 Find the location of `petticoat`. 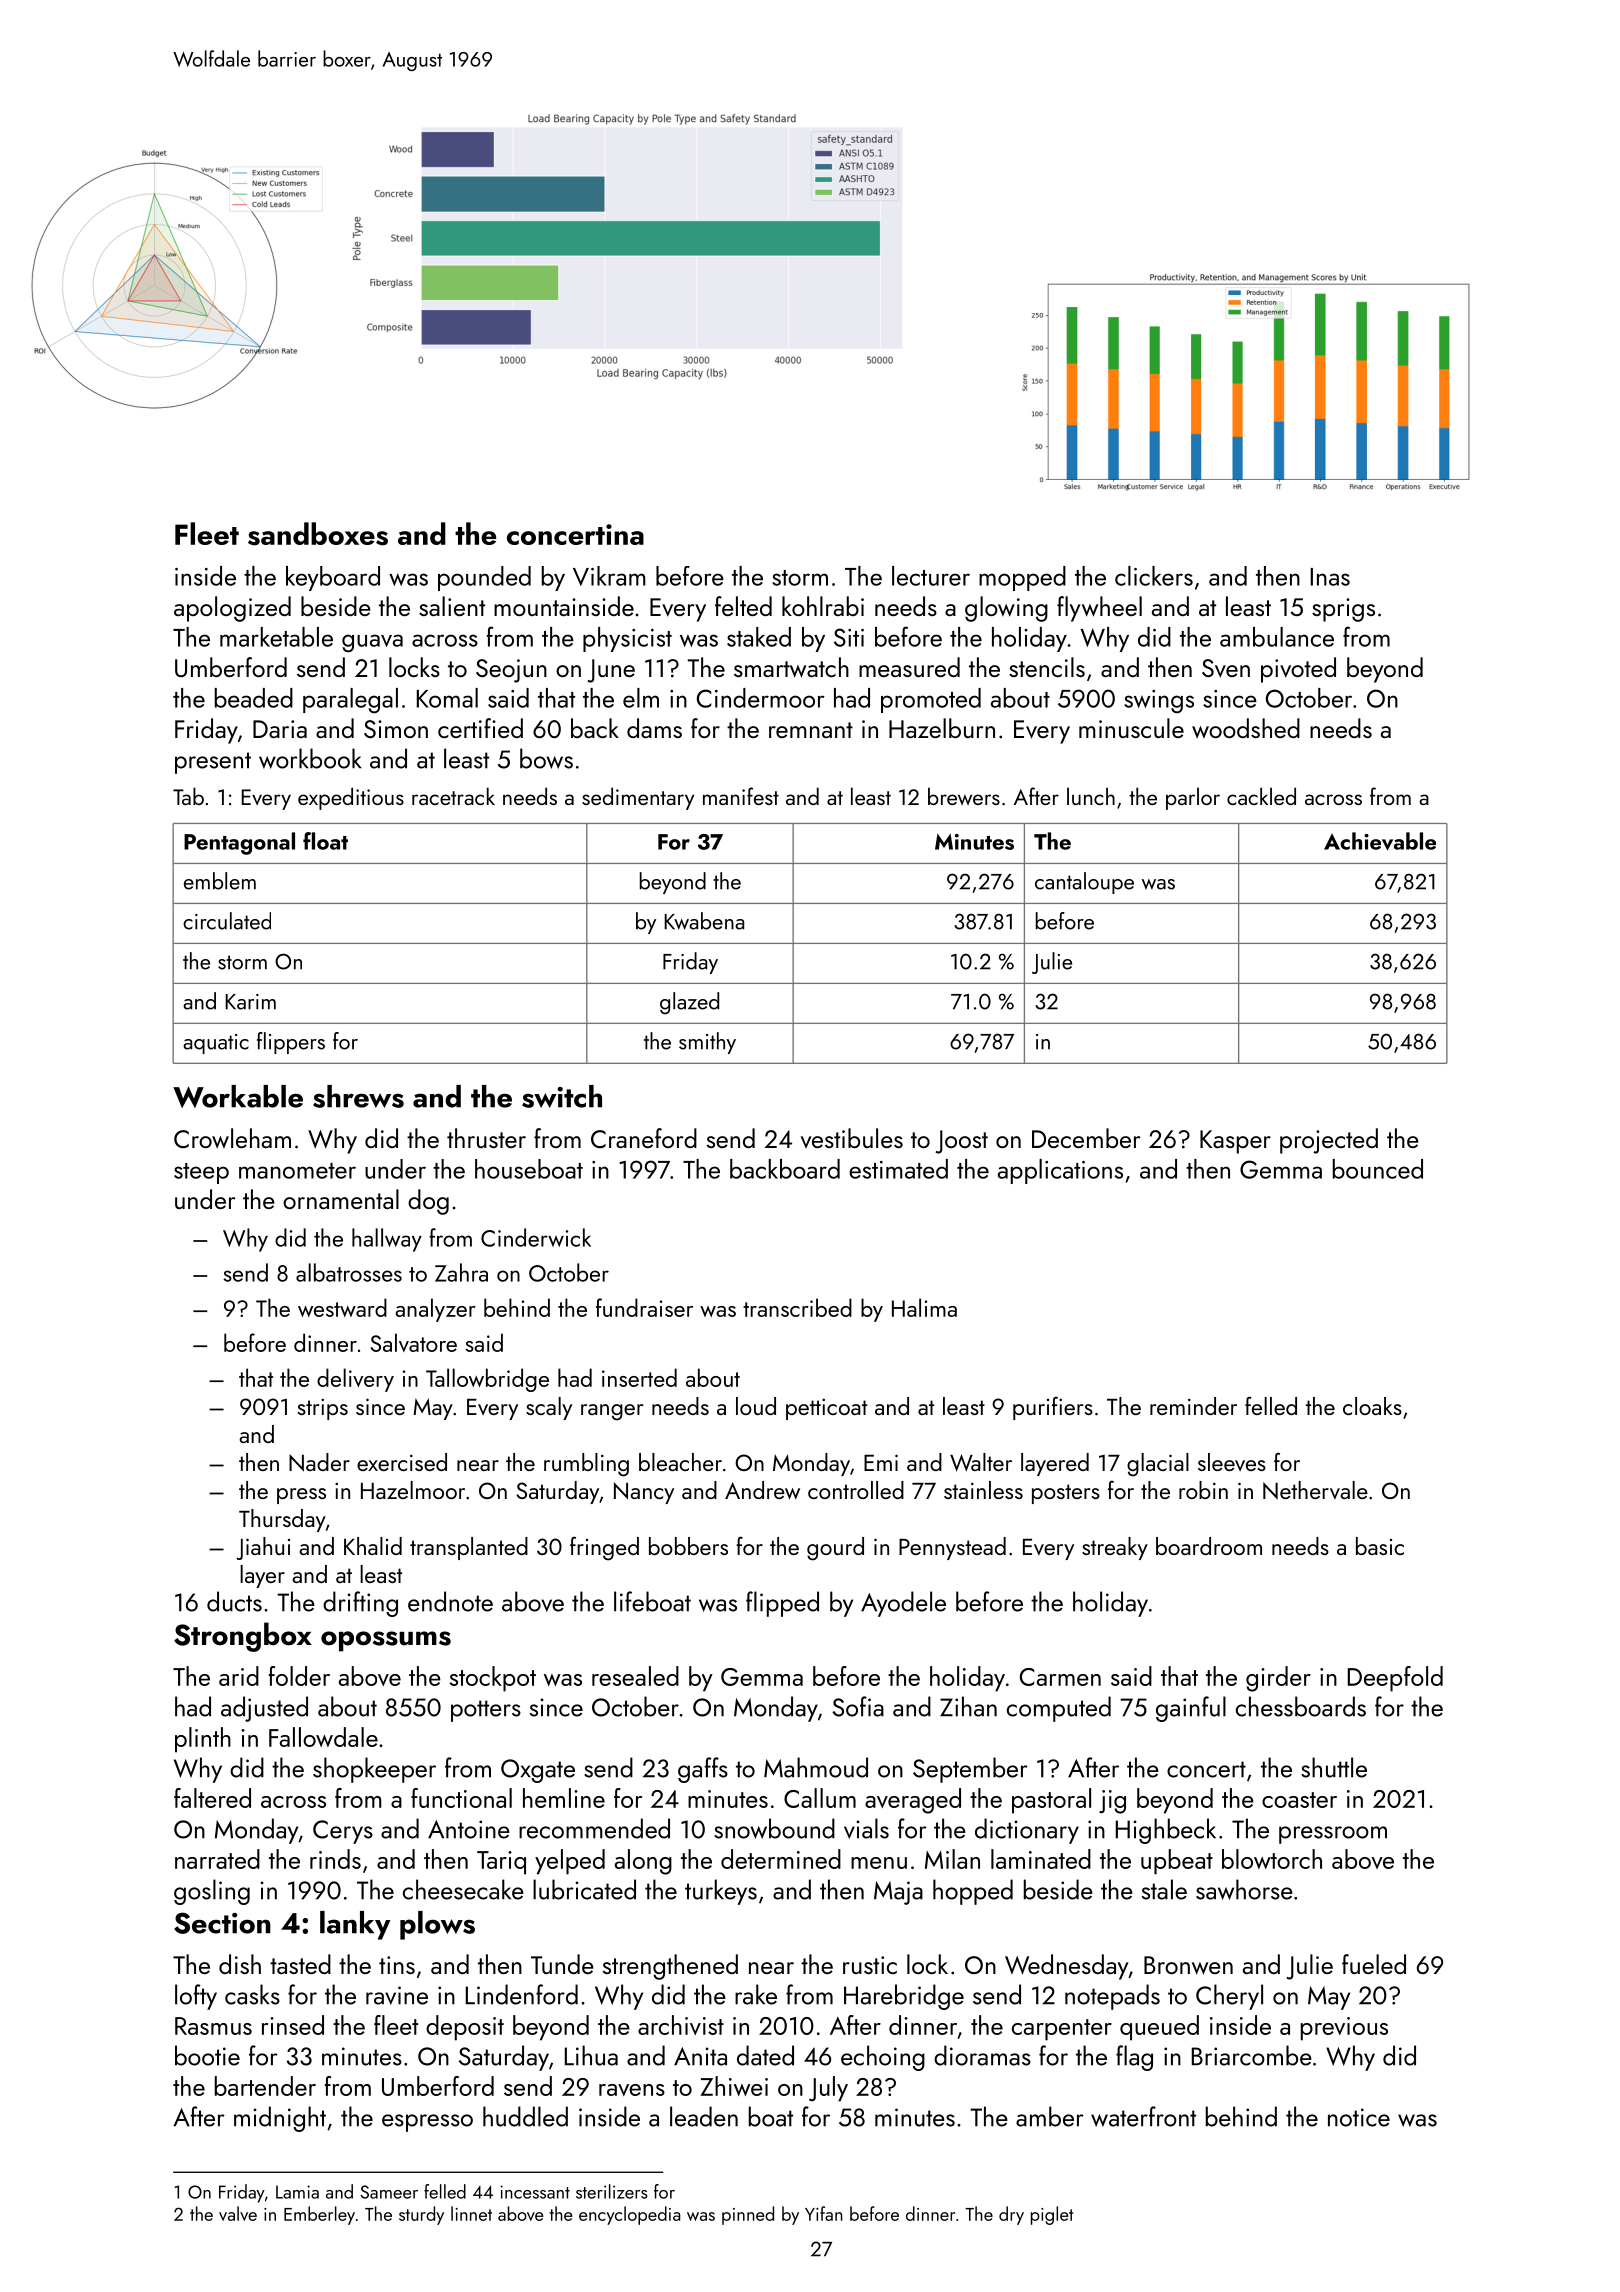

petticoat is located at coordinates (826, 1409).
